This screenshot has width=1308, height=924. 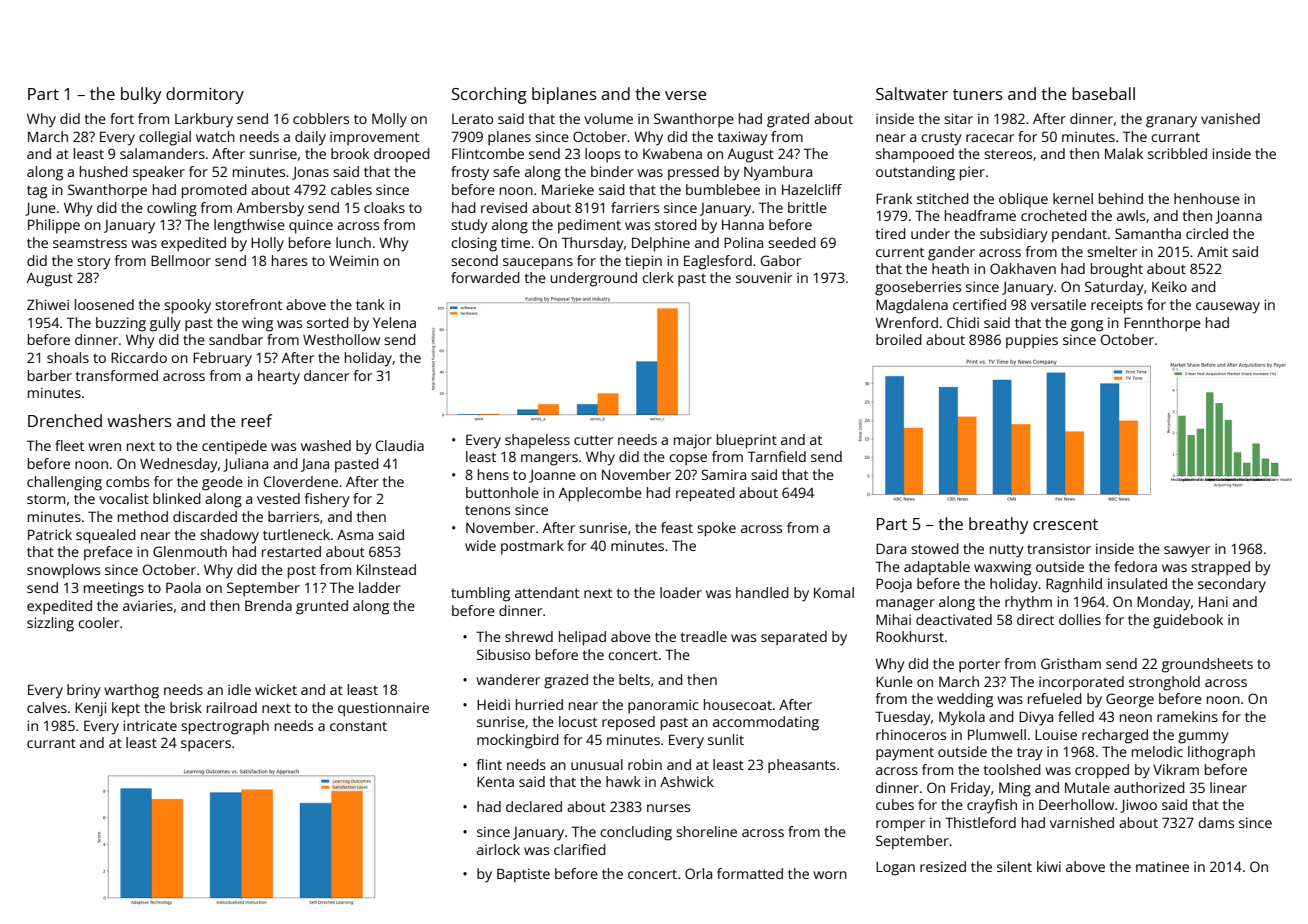 What do you see at coordinates (394, 322) in the screenshot?
I see `Yelena` at bounding box center [394, 322].
